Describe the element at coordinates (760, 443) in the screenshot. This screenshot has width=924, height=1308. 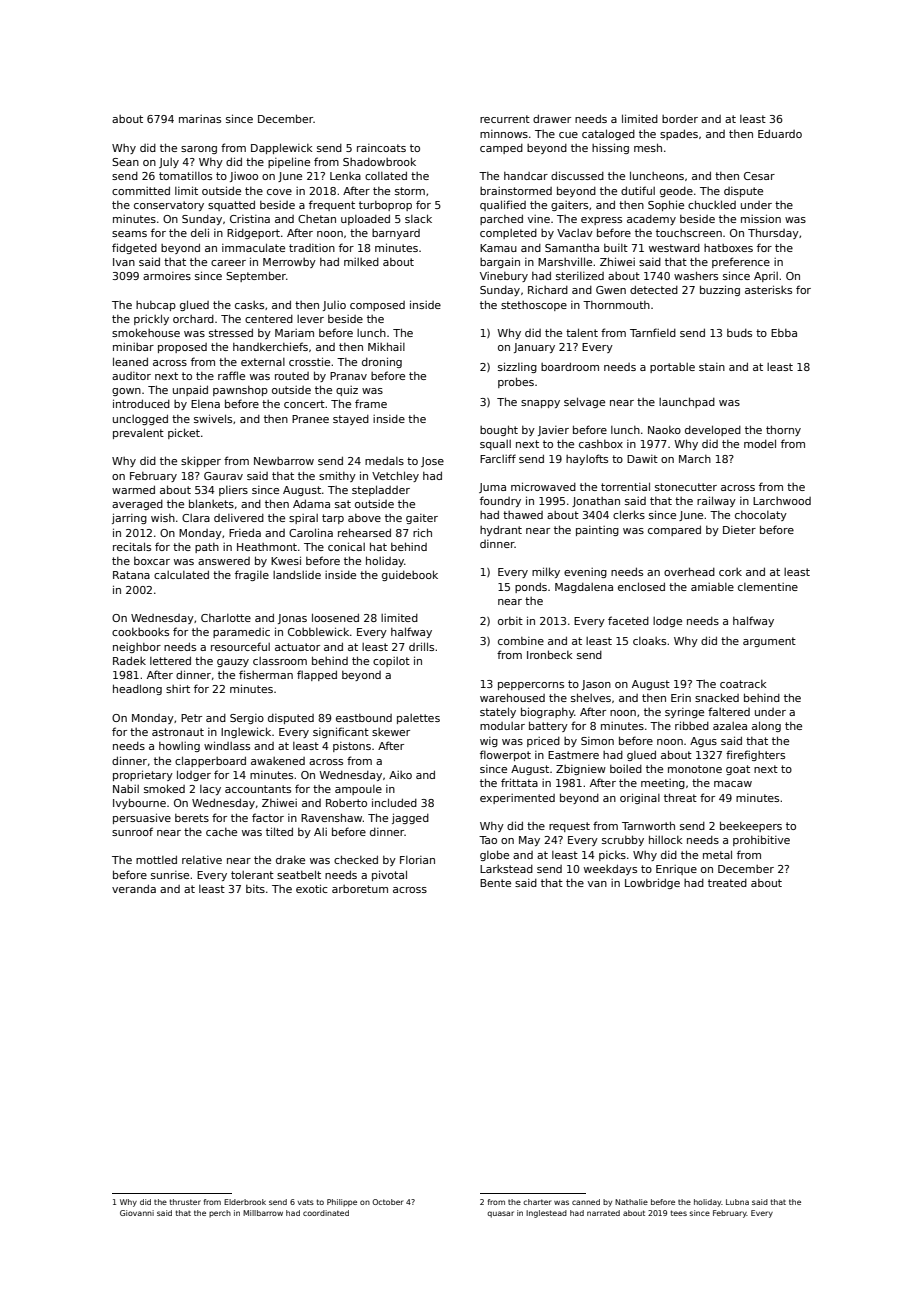
I see `model` at that location.
